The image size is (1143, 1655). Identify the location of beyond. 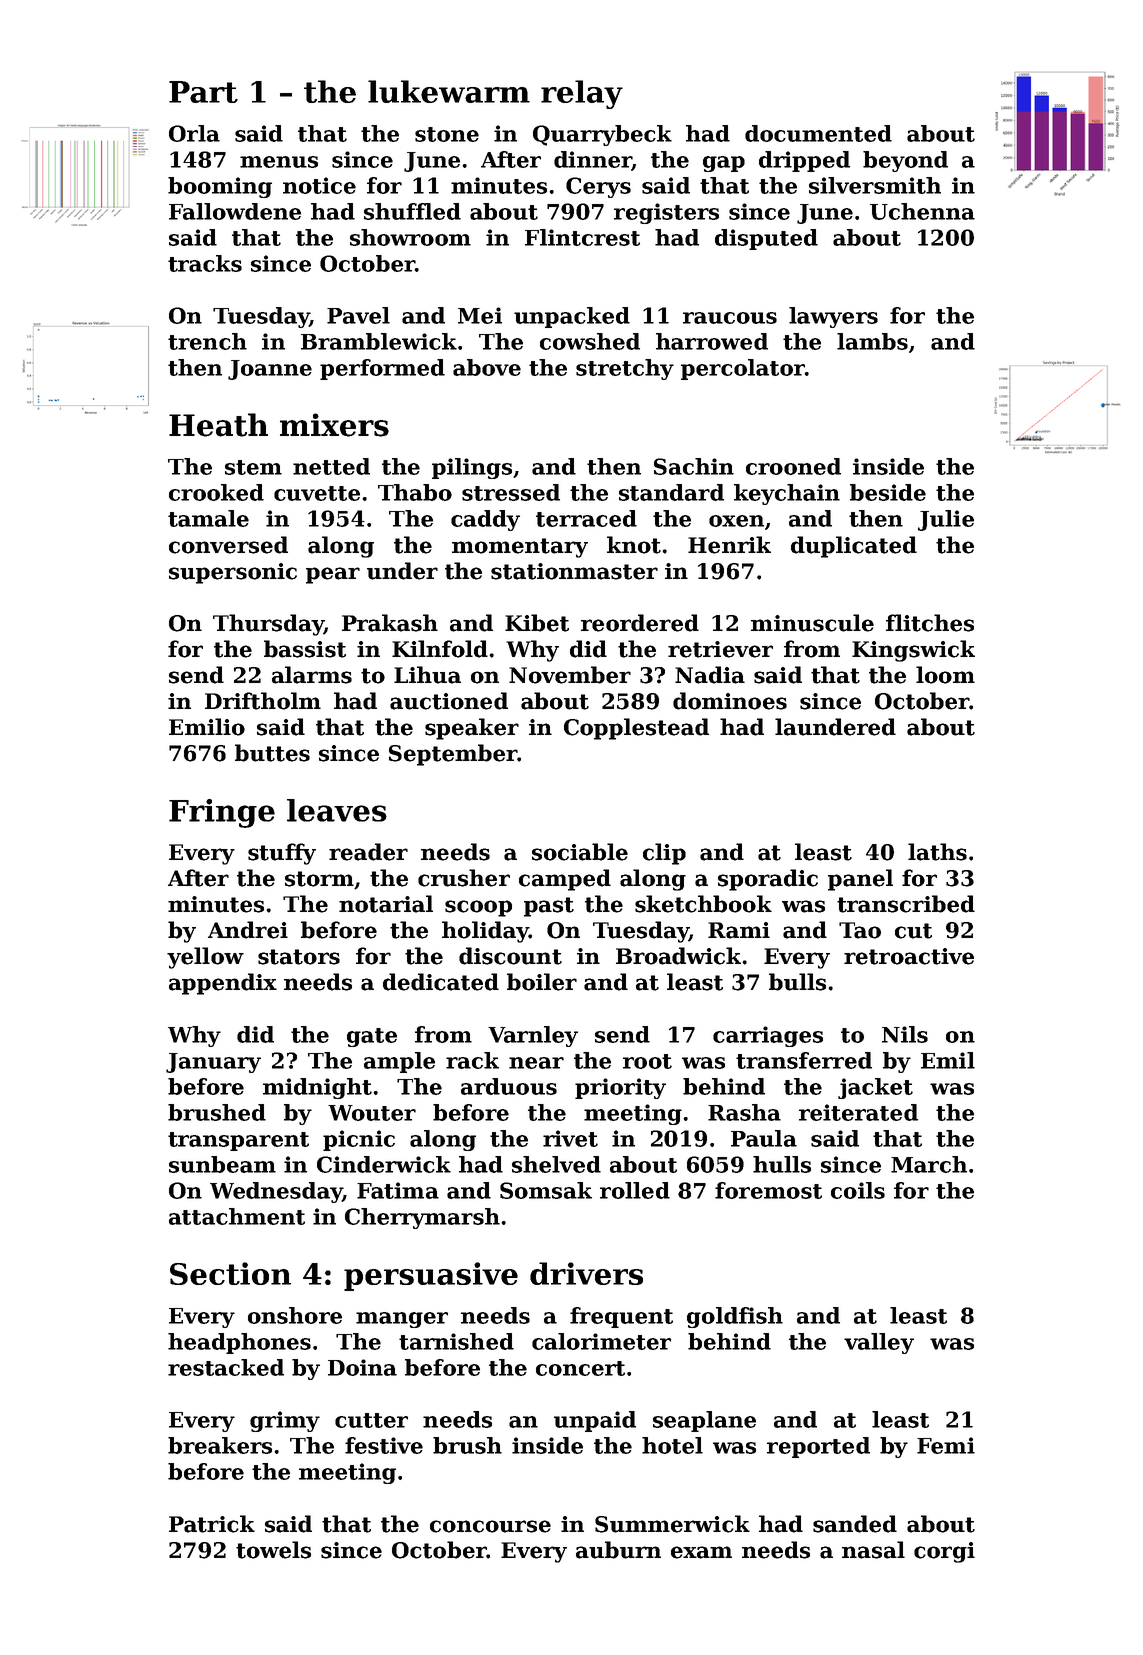
(905, 161).
